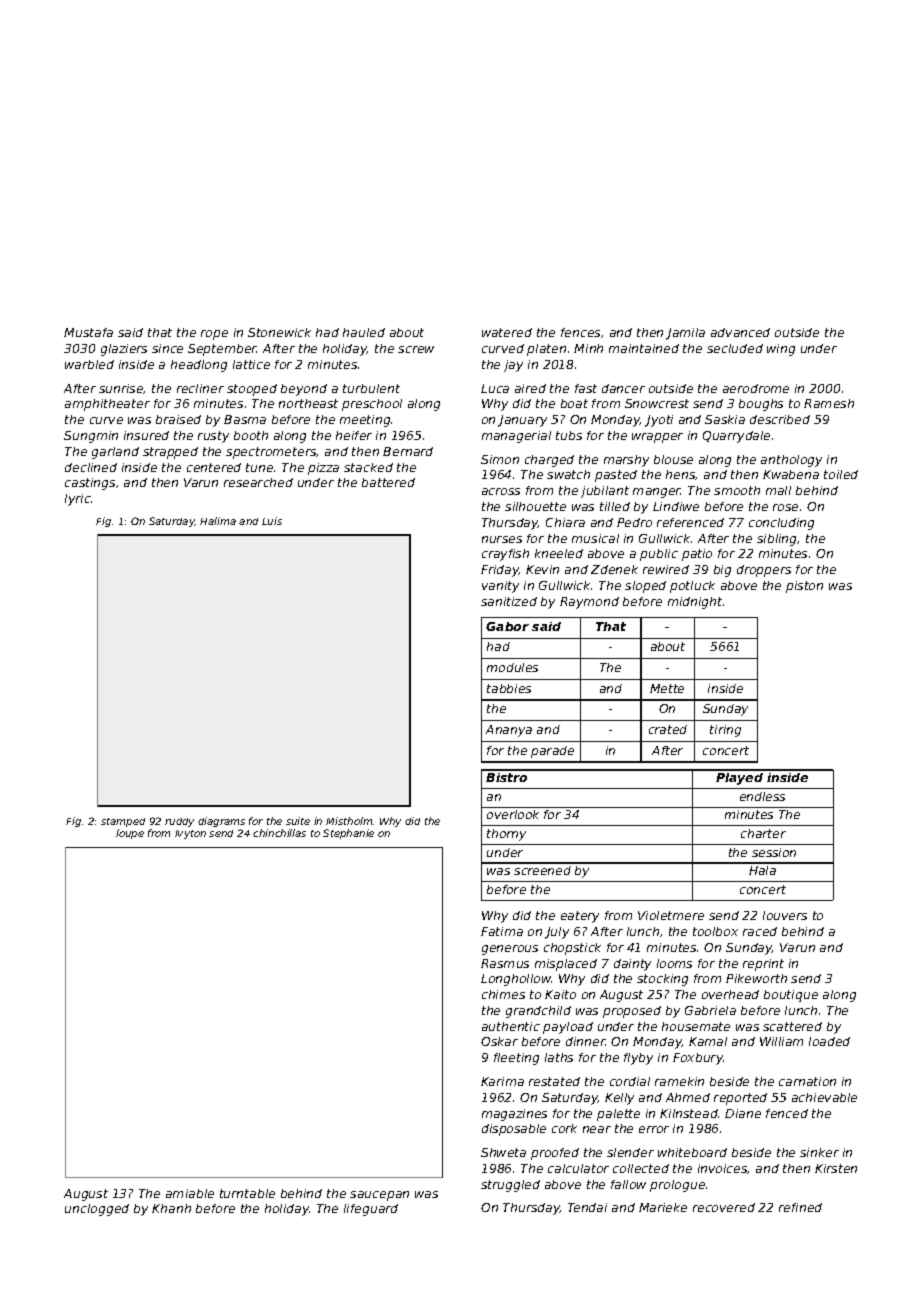  Describe the element at coordinates (379, 1196) in the screenshot. I see `saucepan` at that location.
